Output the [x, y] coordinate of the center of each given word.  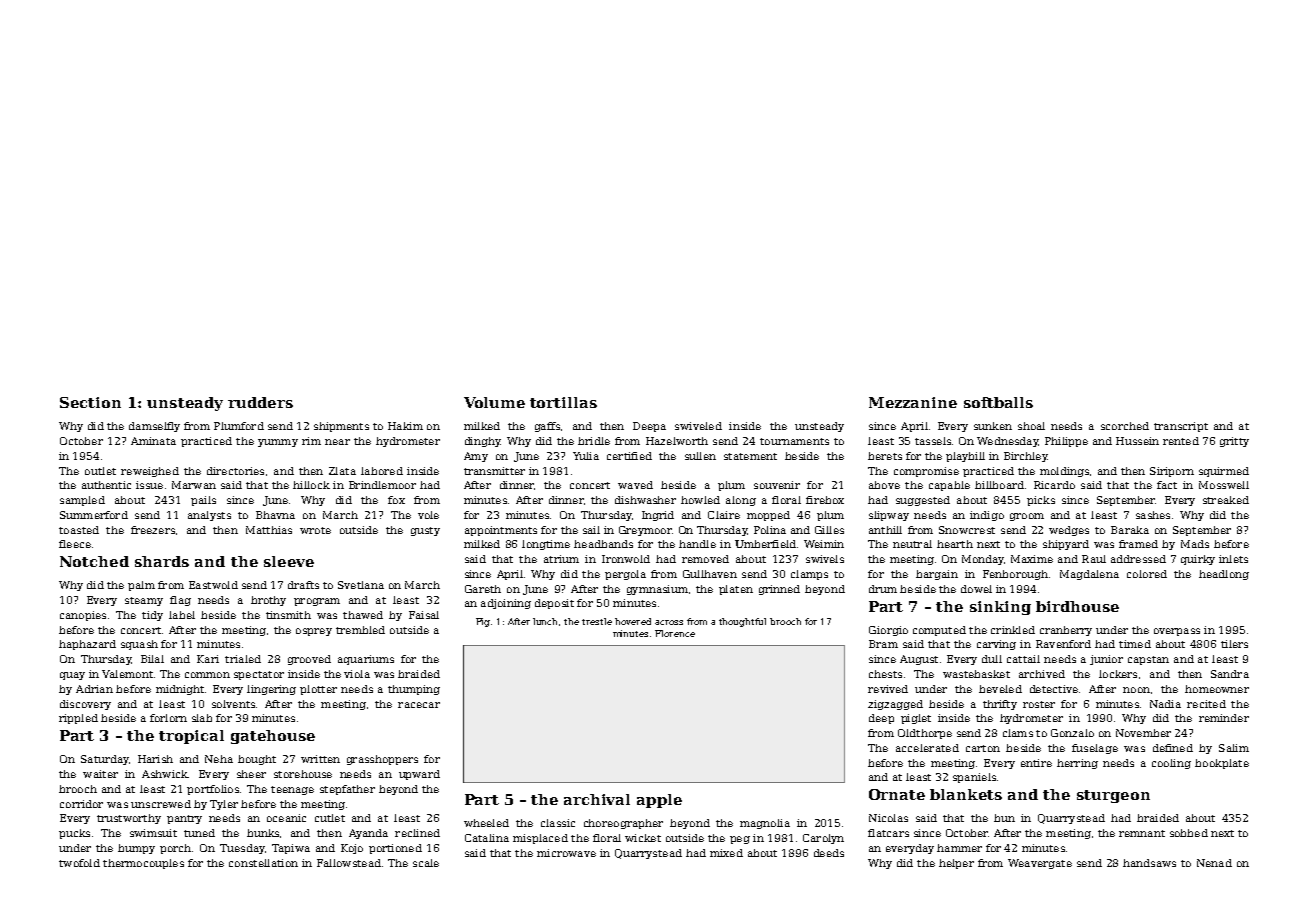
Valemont [127, 674]
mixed [726, 853]
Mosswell [1224, 485]
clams [1018, 733]
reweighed [150, 472]
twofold [79, 863]
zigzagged [895, 705]
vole [428, 515]
